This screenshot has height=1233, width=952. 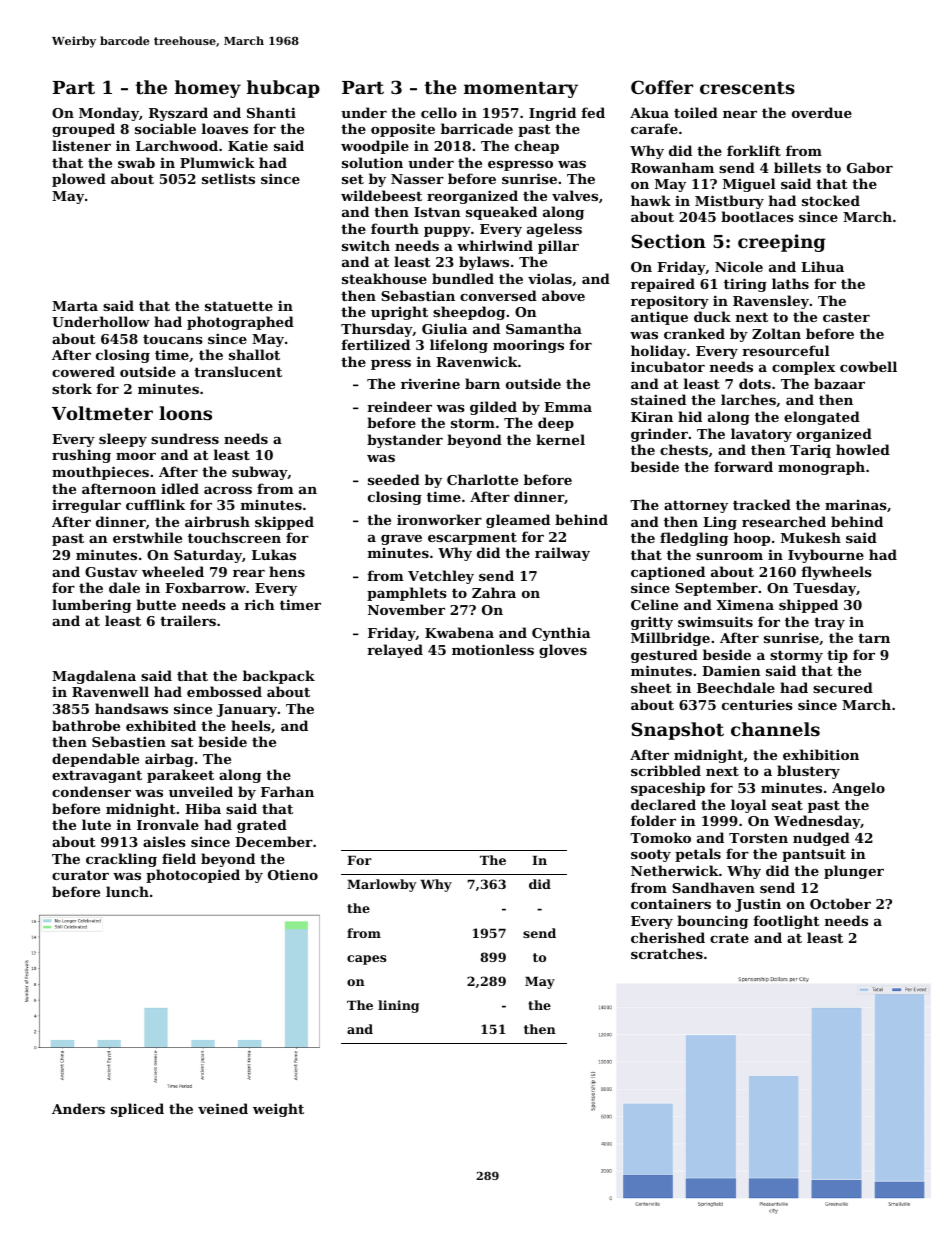 What do you see at coordinates (521, 90) in the screenshot?
I see `momentary` at bounding box center [521, 90].
